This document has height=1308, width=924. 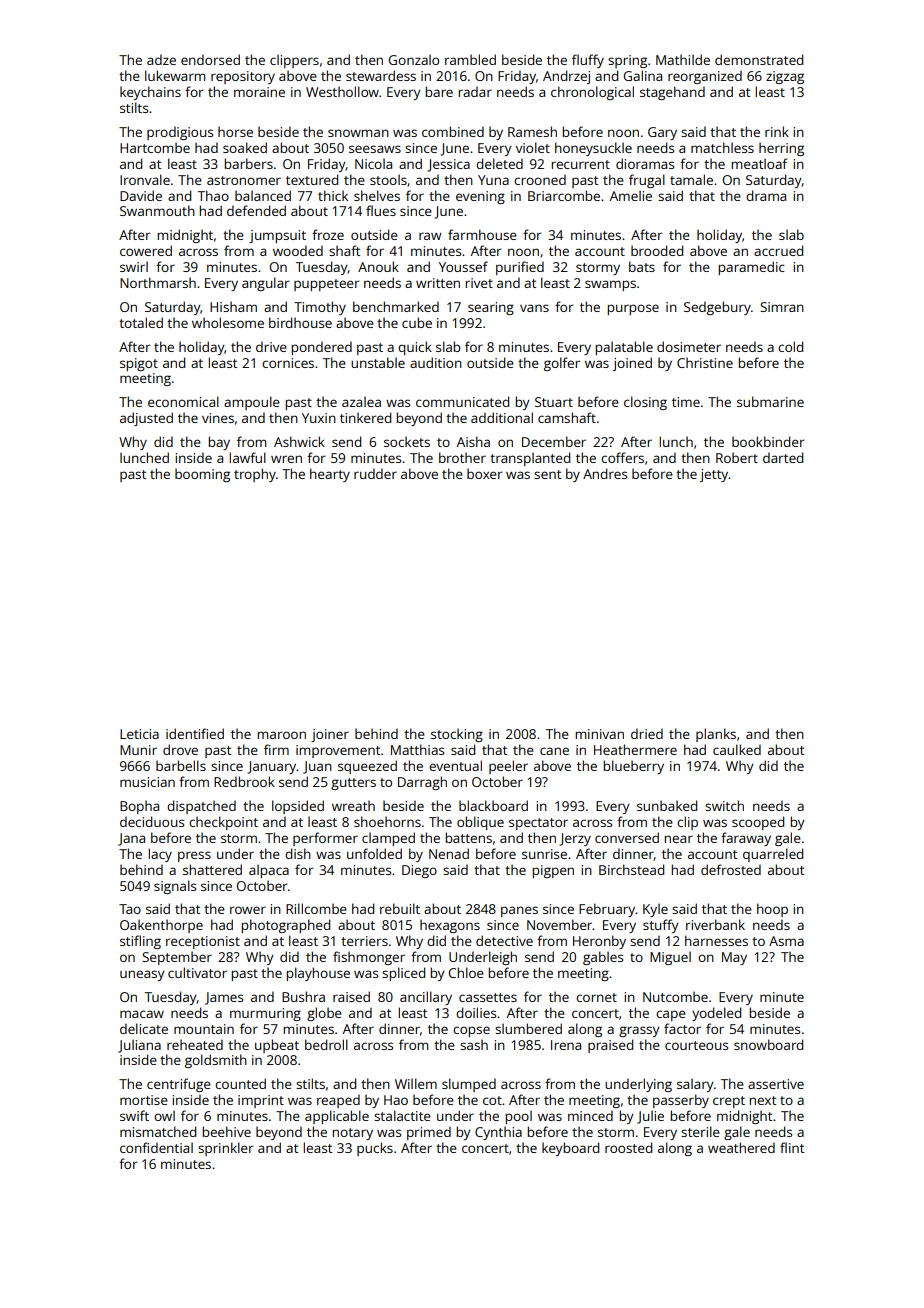 What do you see at coordinates (741, 1147) in the document?
I see `weathered` at bounding box center [741, 1147].
